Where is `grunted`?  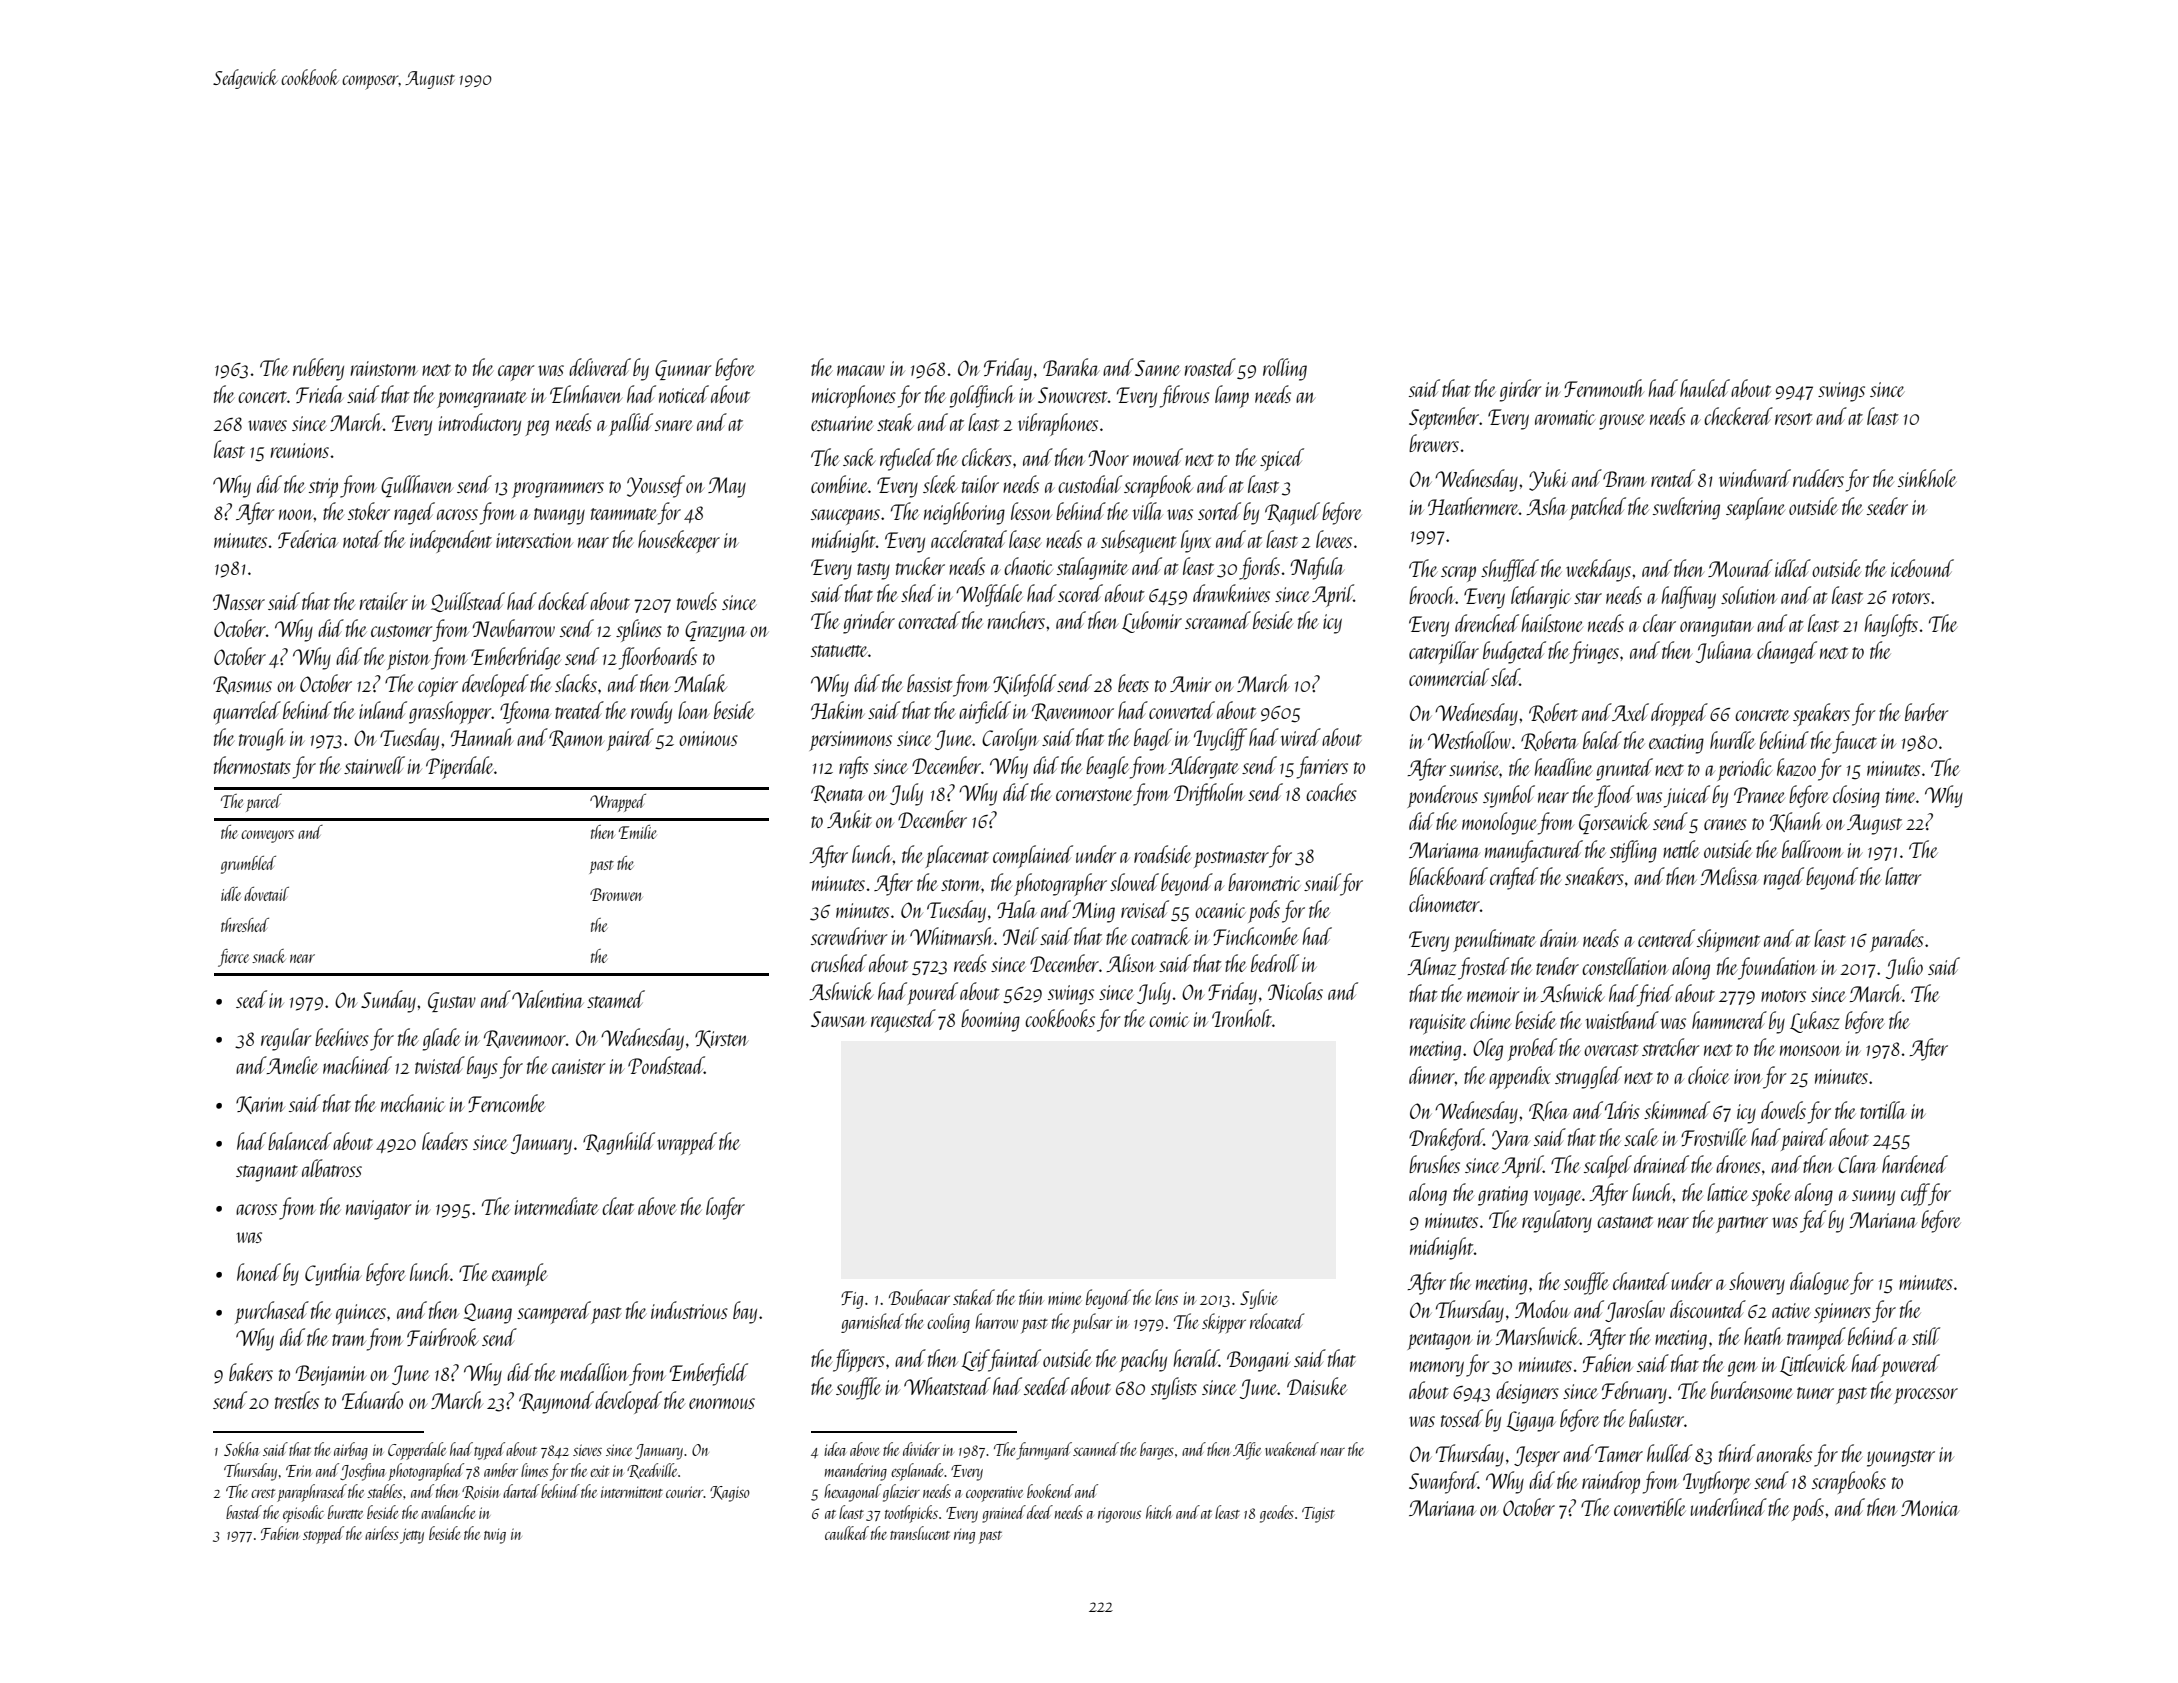
grunted is located at coordinates (1624, 769).
